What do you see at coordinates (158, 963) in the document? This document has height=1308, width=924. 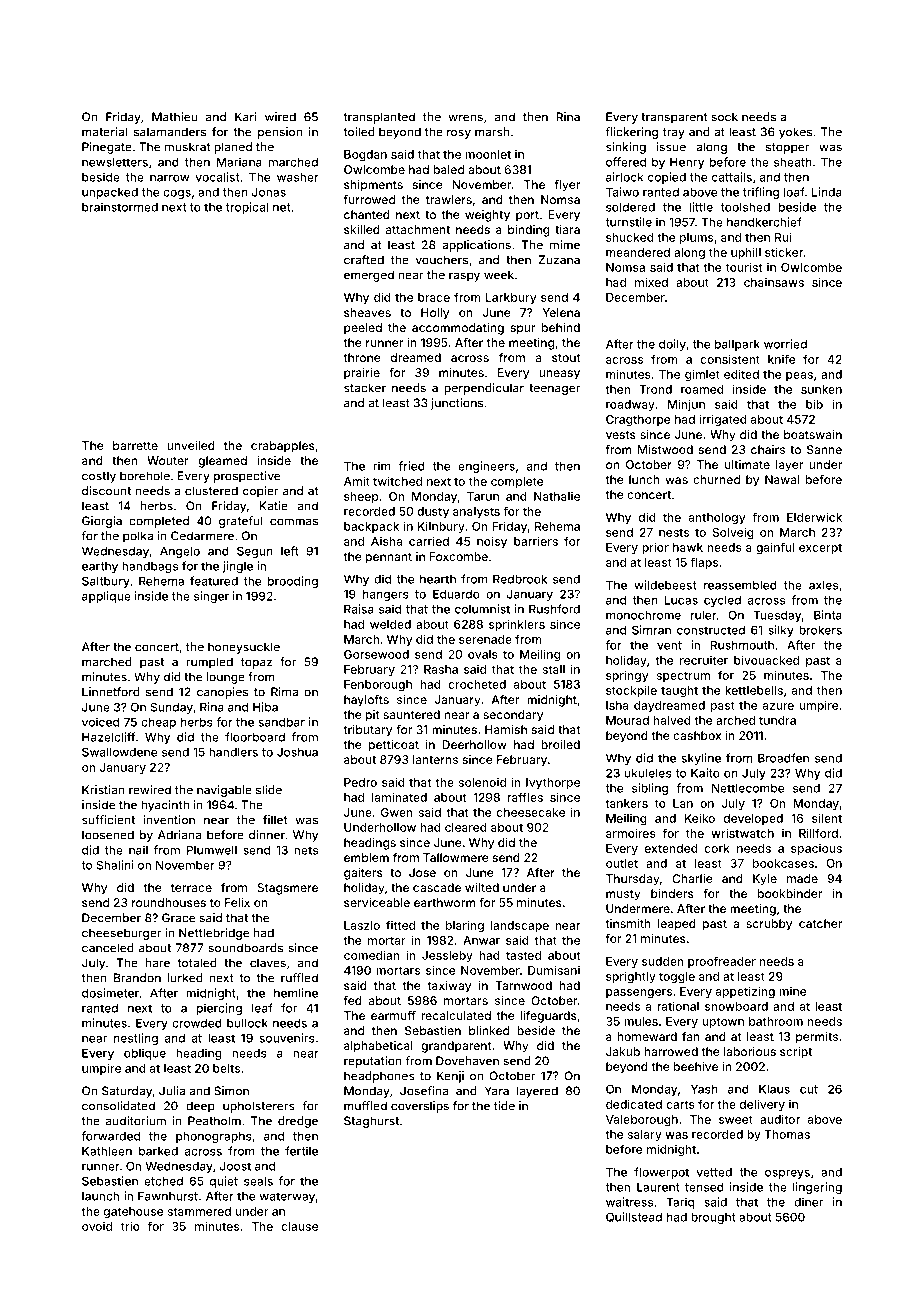 I see `hare` at bounding box center [158, 963].
